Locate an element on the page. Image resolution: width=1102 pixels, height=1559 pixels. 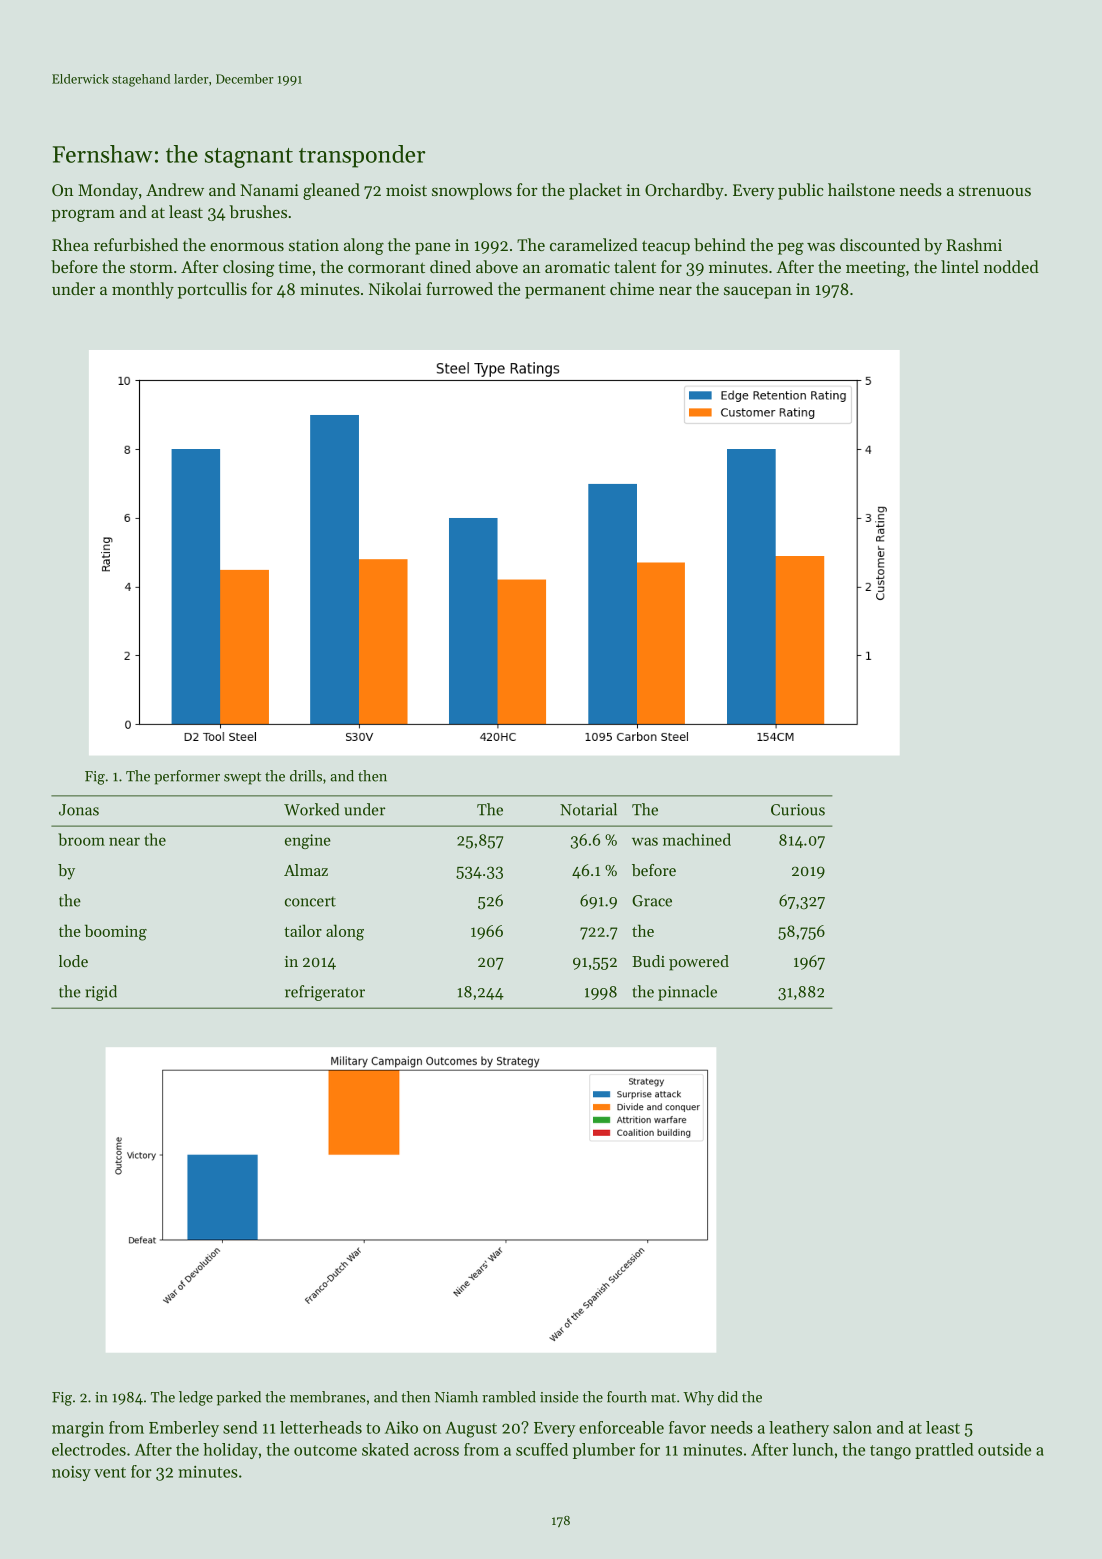
Notarial is located at coordinates (588, 809).
